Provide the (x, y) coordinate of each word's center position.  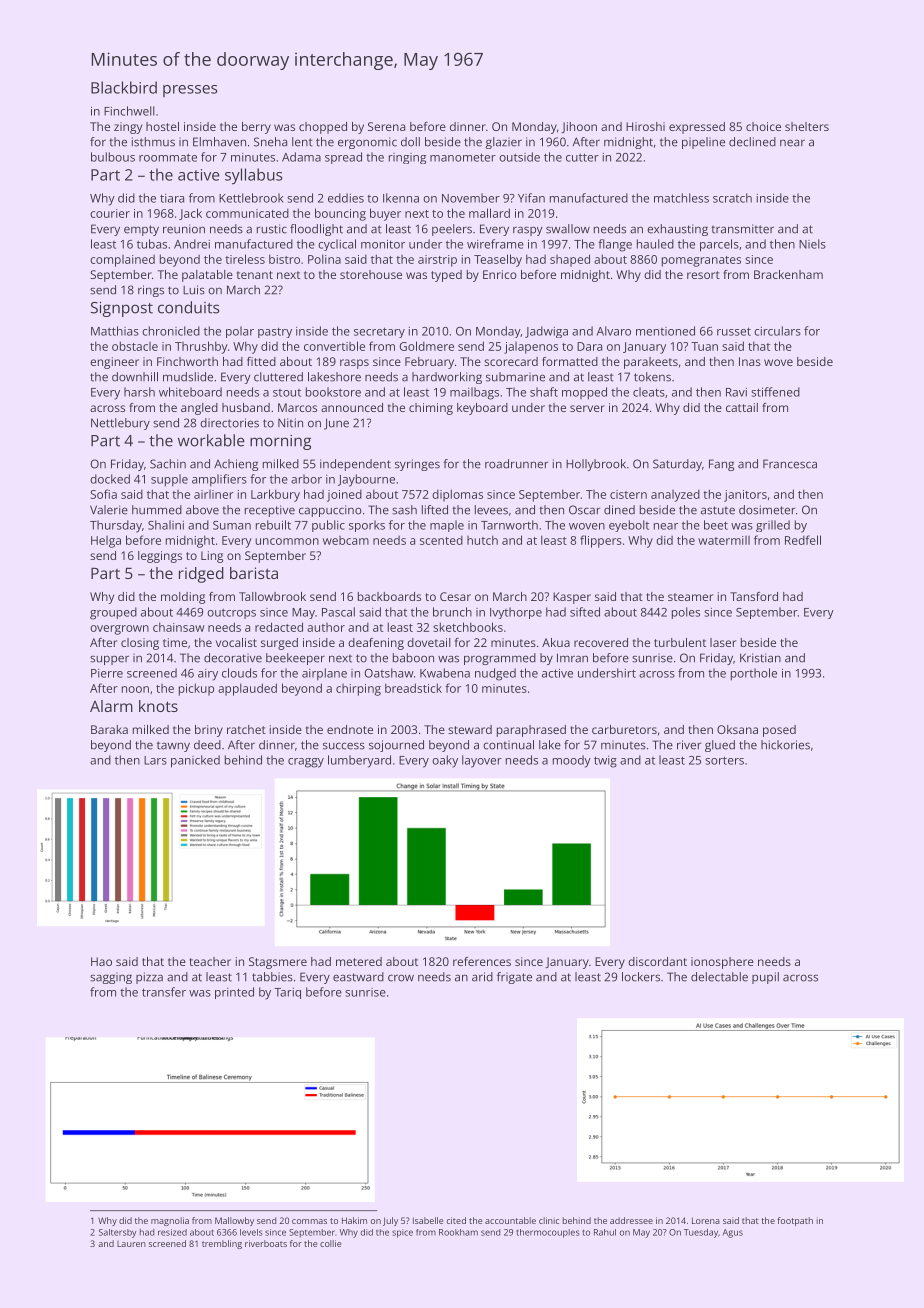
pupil (765, 978)
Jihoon (579, 127)
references (482, 961)
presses (190, 91)
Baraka (109, 729)
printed (234, 993)
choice (763, 126)
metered (359, 961)
